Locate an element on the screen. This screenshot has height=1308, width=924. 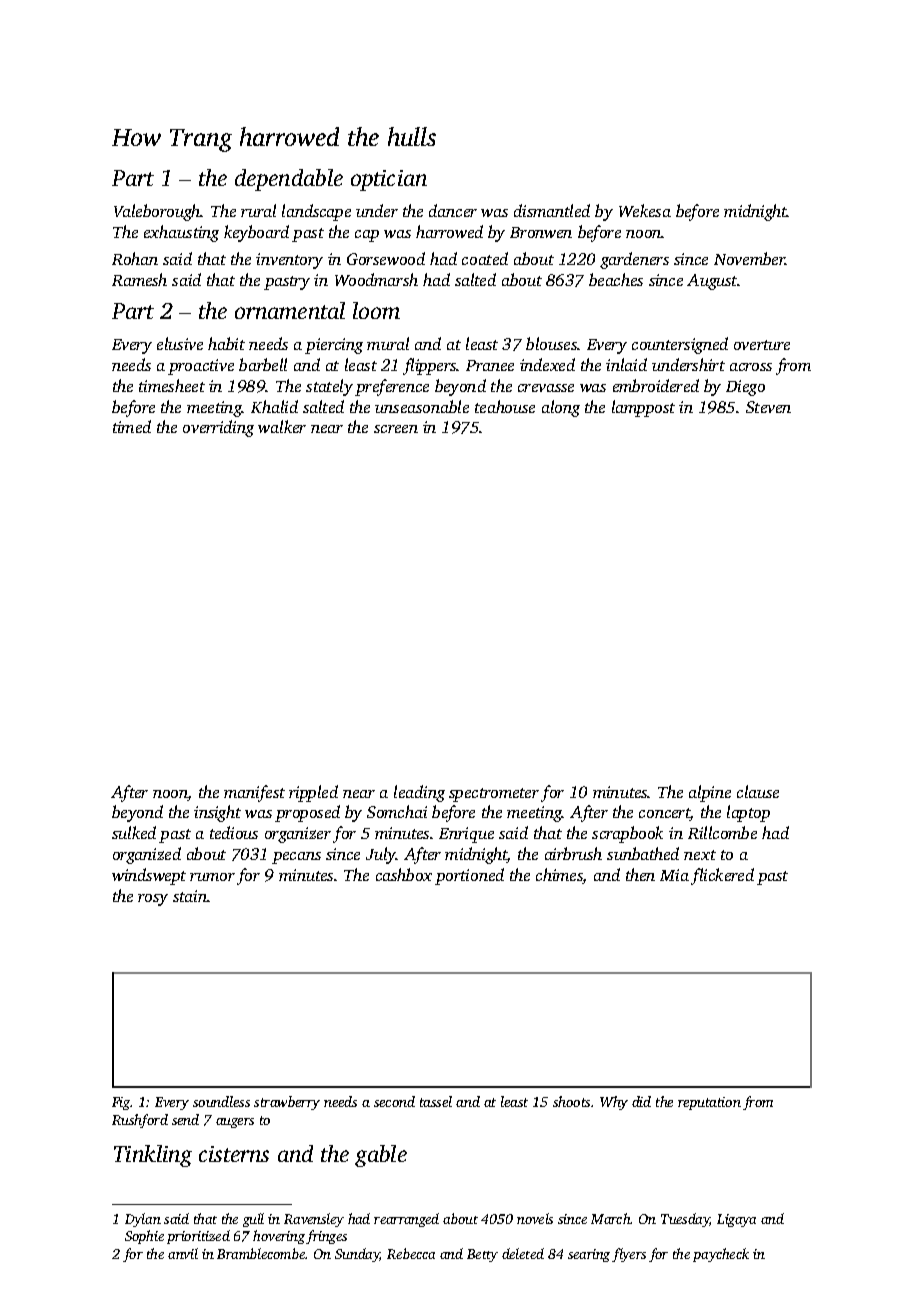
timed is located at coordinates (132, 426).
